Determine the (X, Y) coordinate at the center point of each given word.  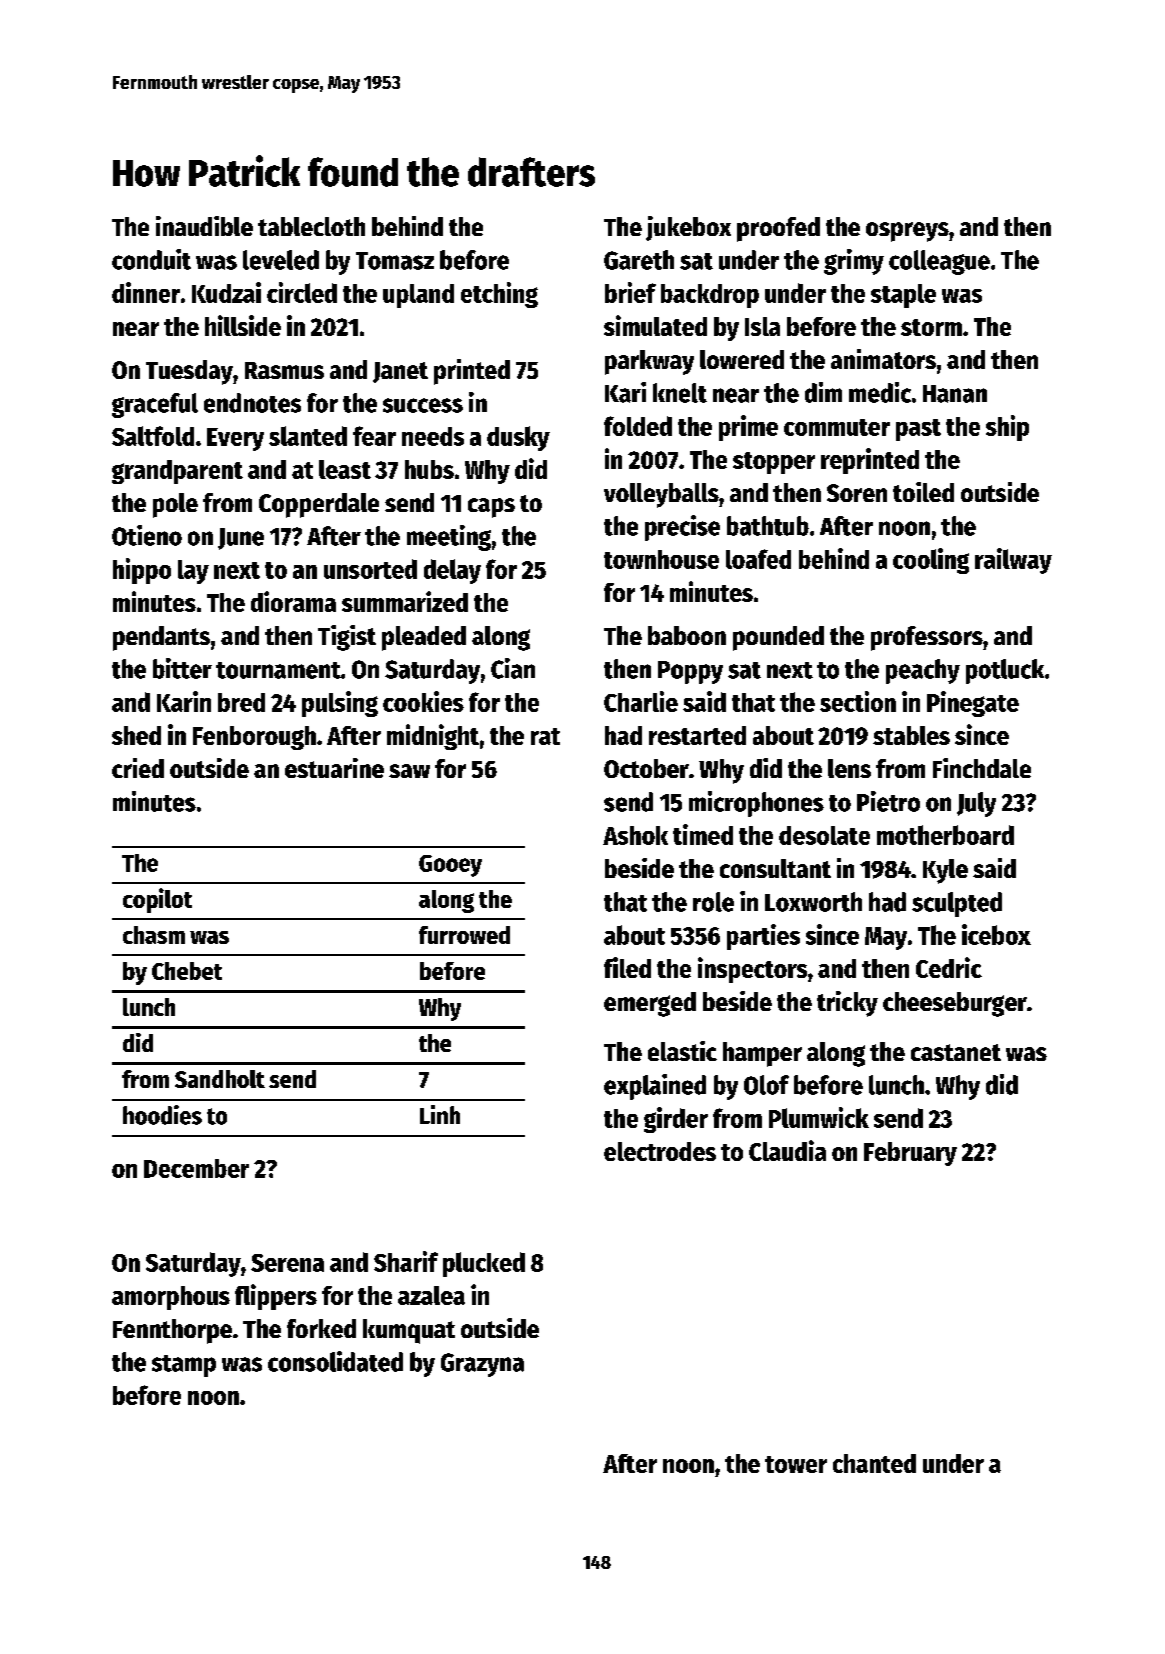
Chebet (187, 971)
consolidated (335, 1361)
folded (638, 426)
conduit (151, 259)
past (918, 430)
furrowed (464, 935)
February (910, 1154)
